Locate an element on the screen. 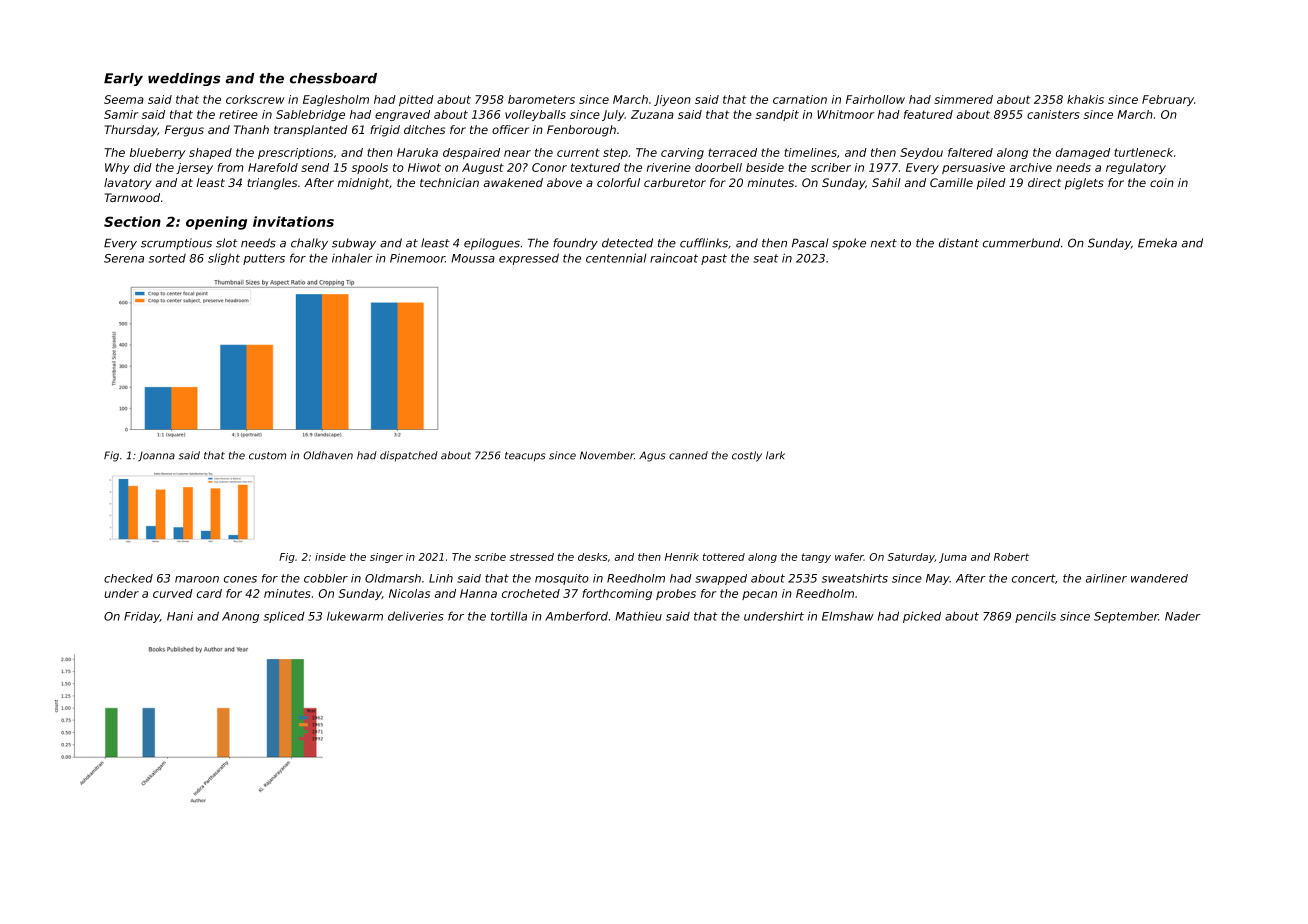 The width and height of the screenshot is (1308, 924). Early is located at coordinates (123, 79).
